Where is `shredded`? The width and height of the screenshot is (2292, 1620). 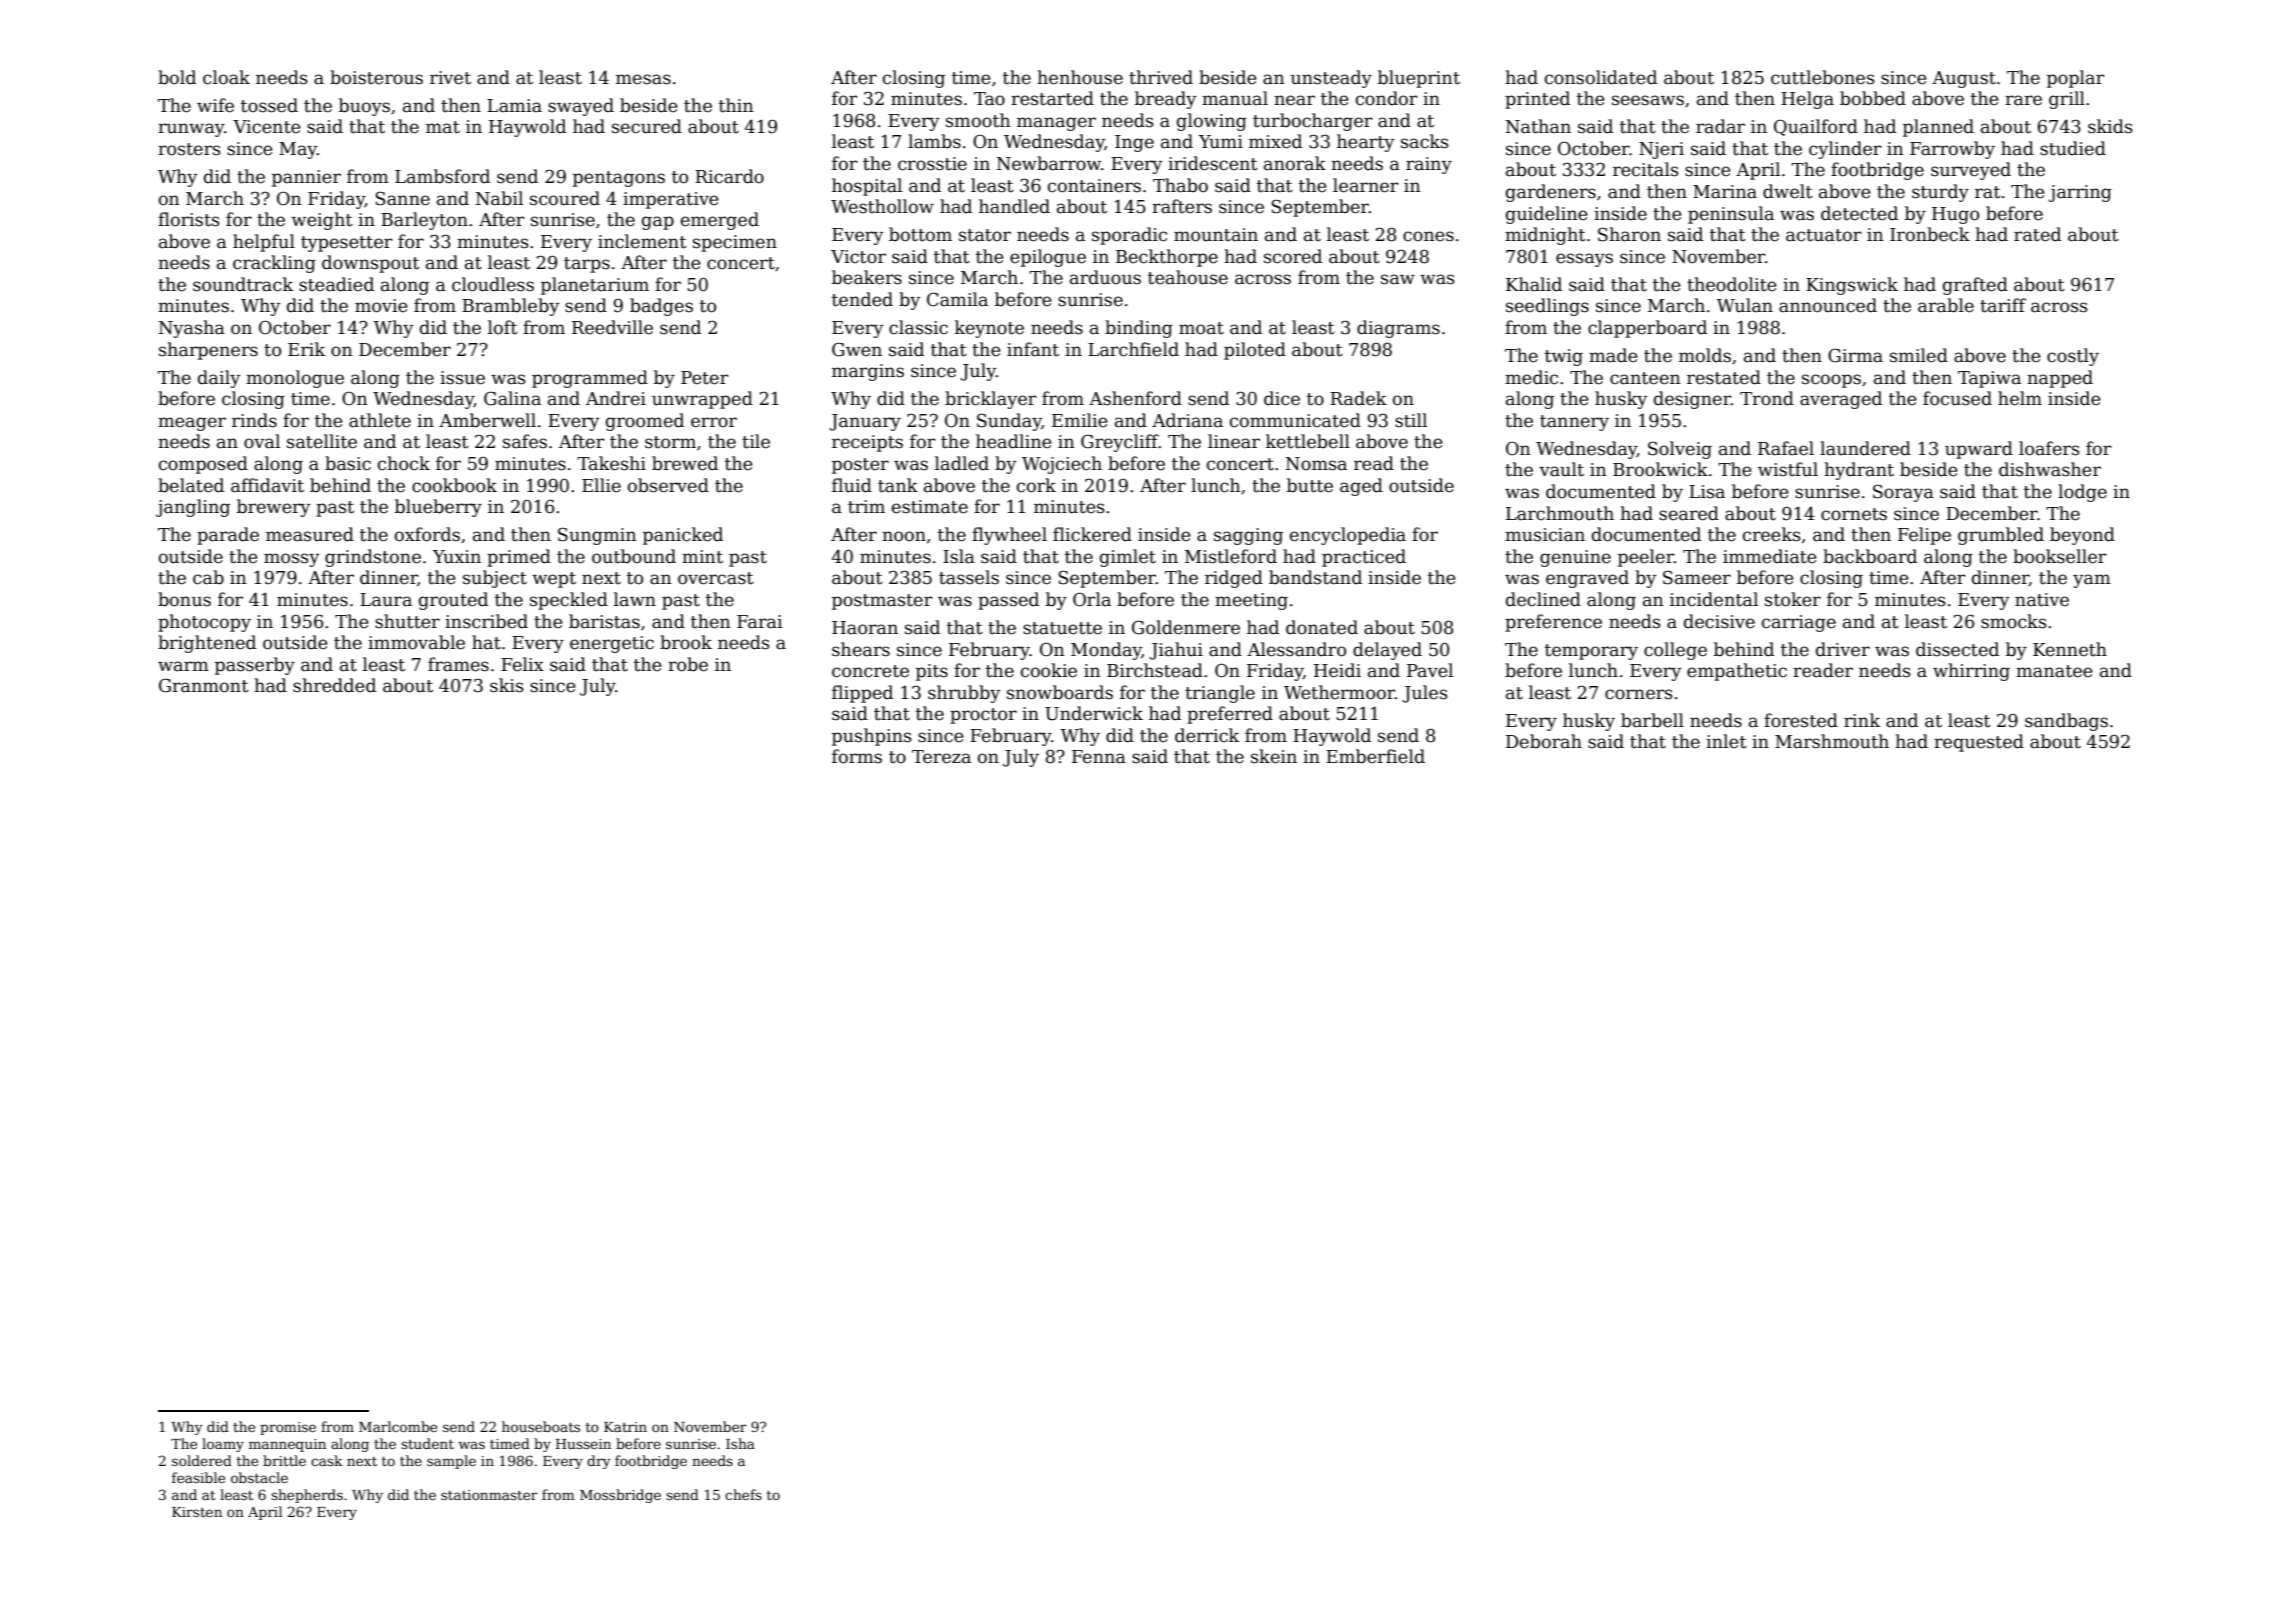
shredded is located at coordinates (334, 685).
